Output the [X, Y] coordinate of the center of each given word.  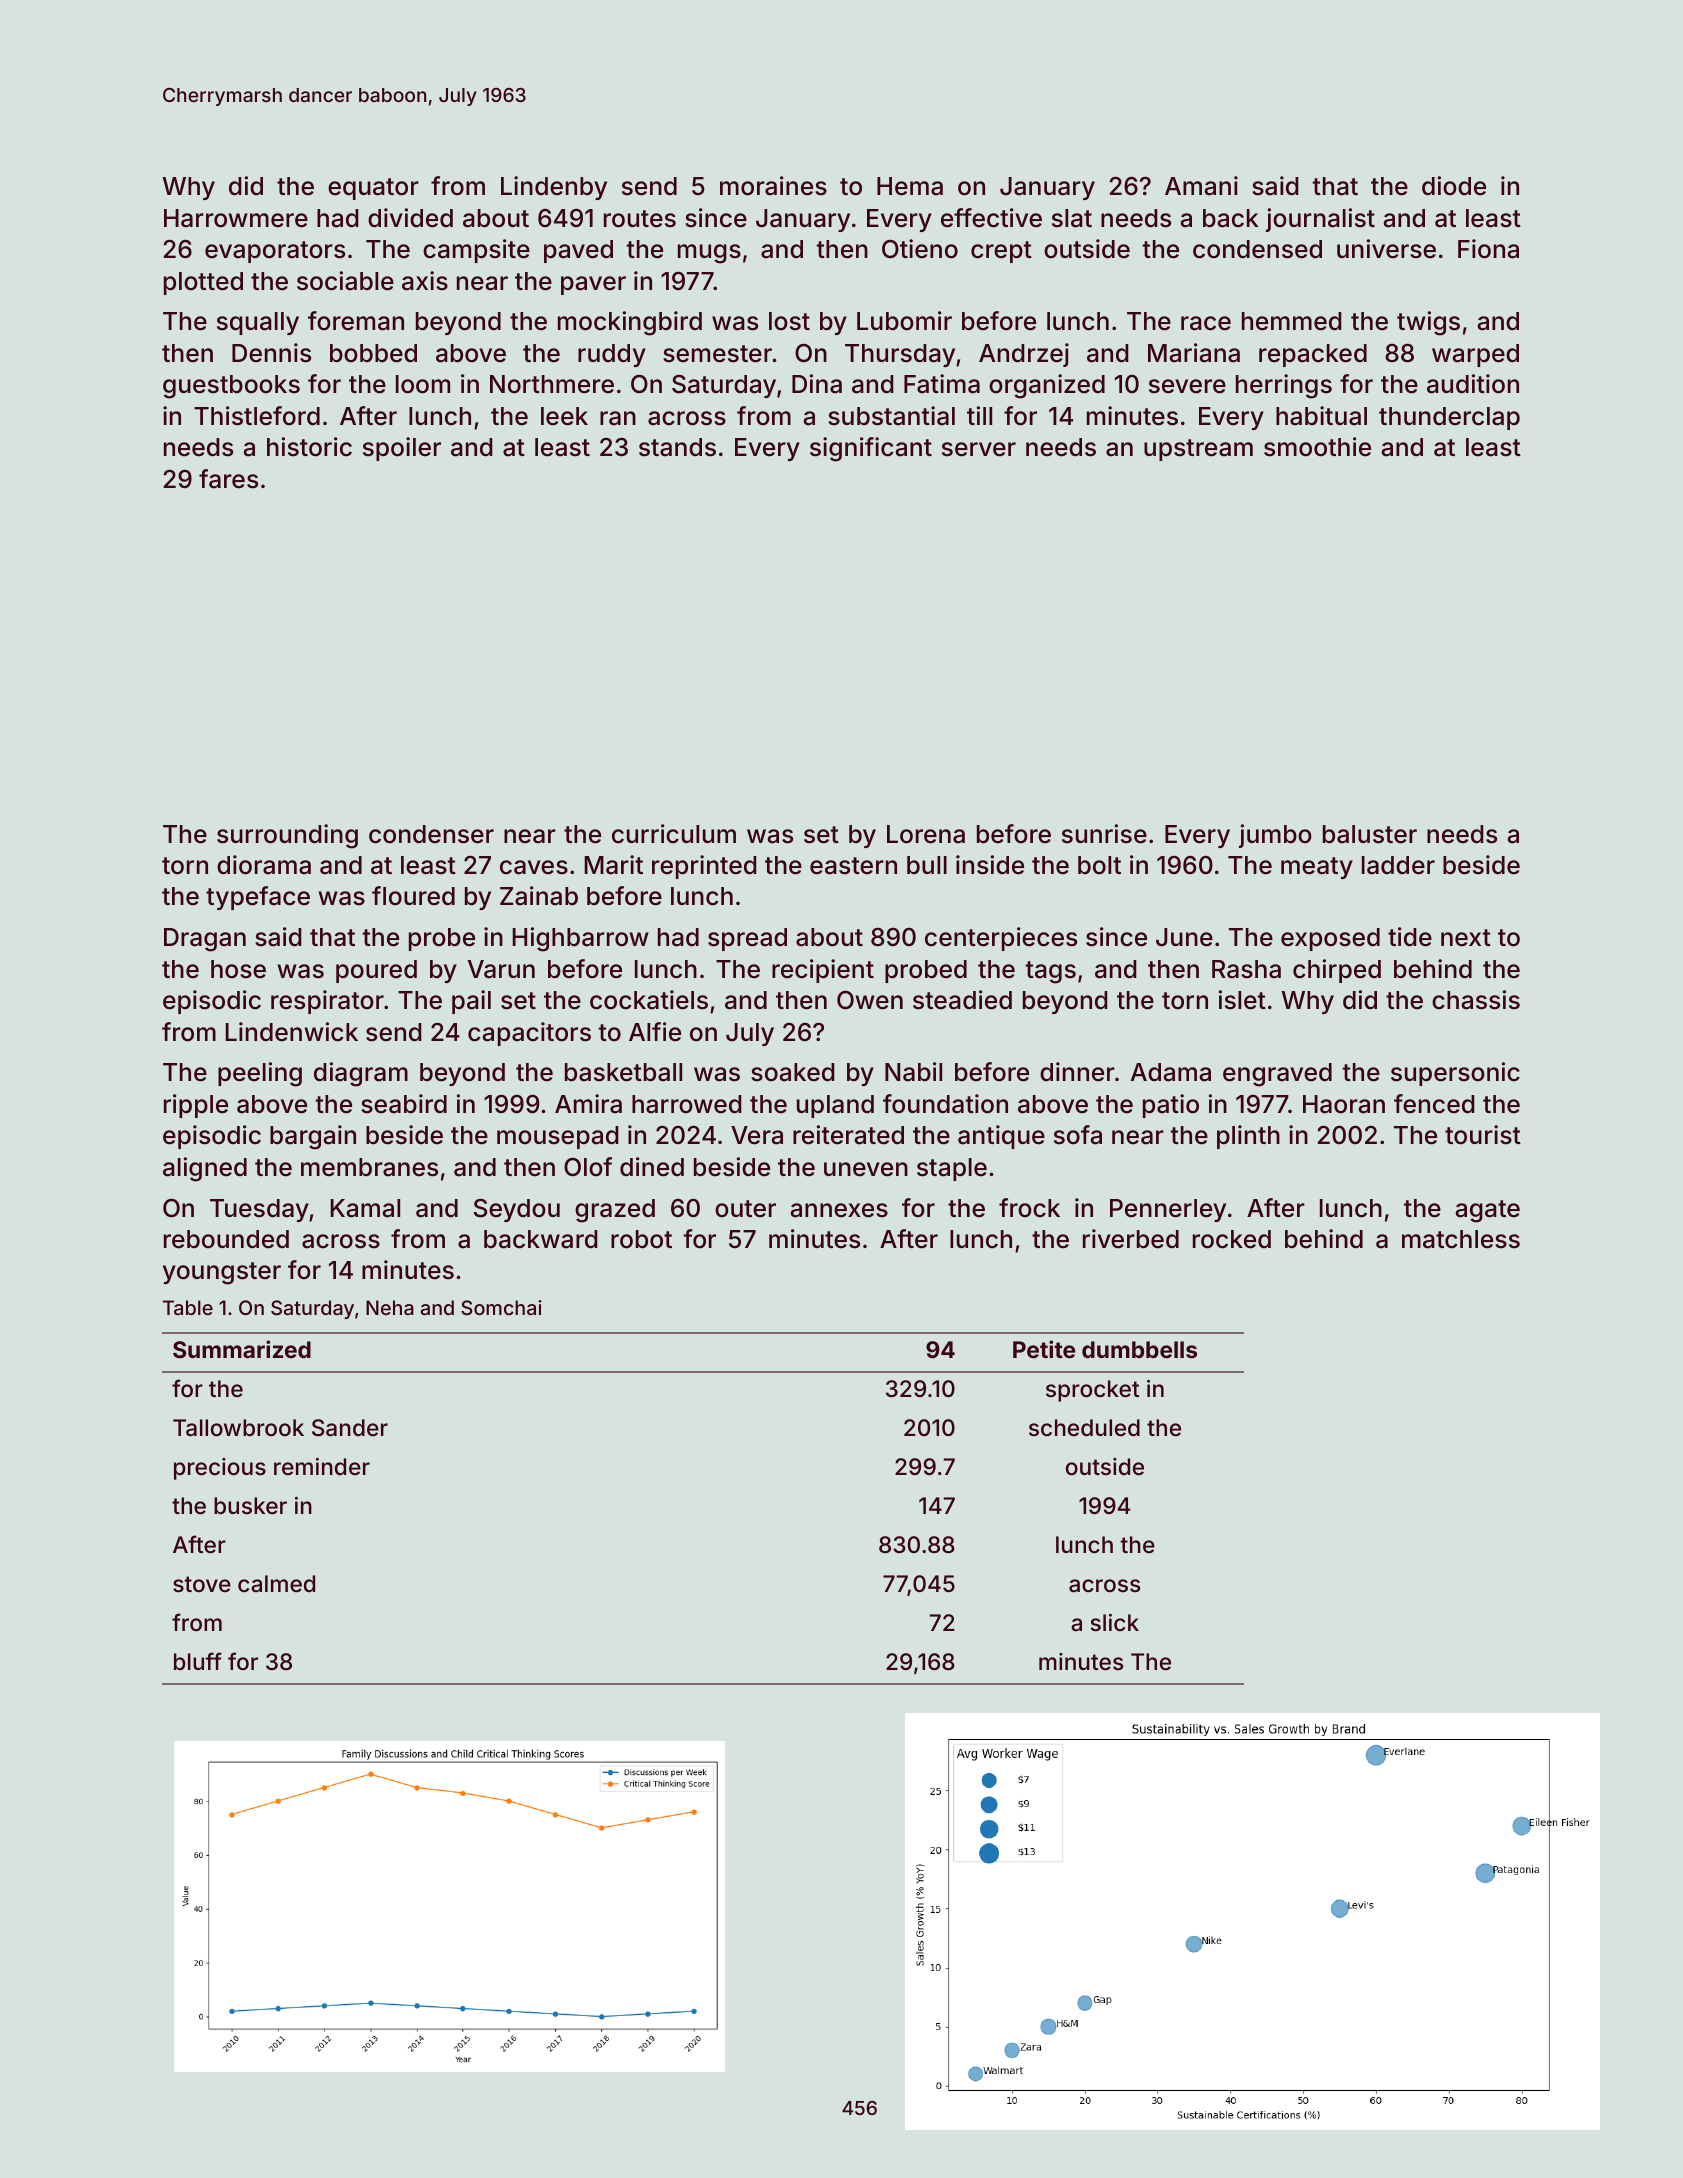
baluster [1370, 834]
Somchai [501, 1307]
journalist [1320, 220]
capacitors [529, 1034]
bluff [198, 1661]
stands [677, 447]
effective [991, 218]
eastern [853, 866]
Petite [1044, 1349]
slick [1115, 1623]
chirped [1337, 971]
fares [228, 479]
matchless [1461, 1239]
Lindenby [554, 188]
